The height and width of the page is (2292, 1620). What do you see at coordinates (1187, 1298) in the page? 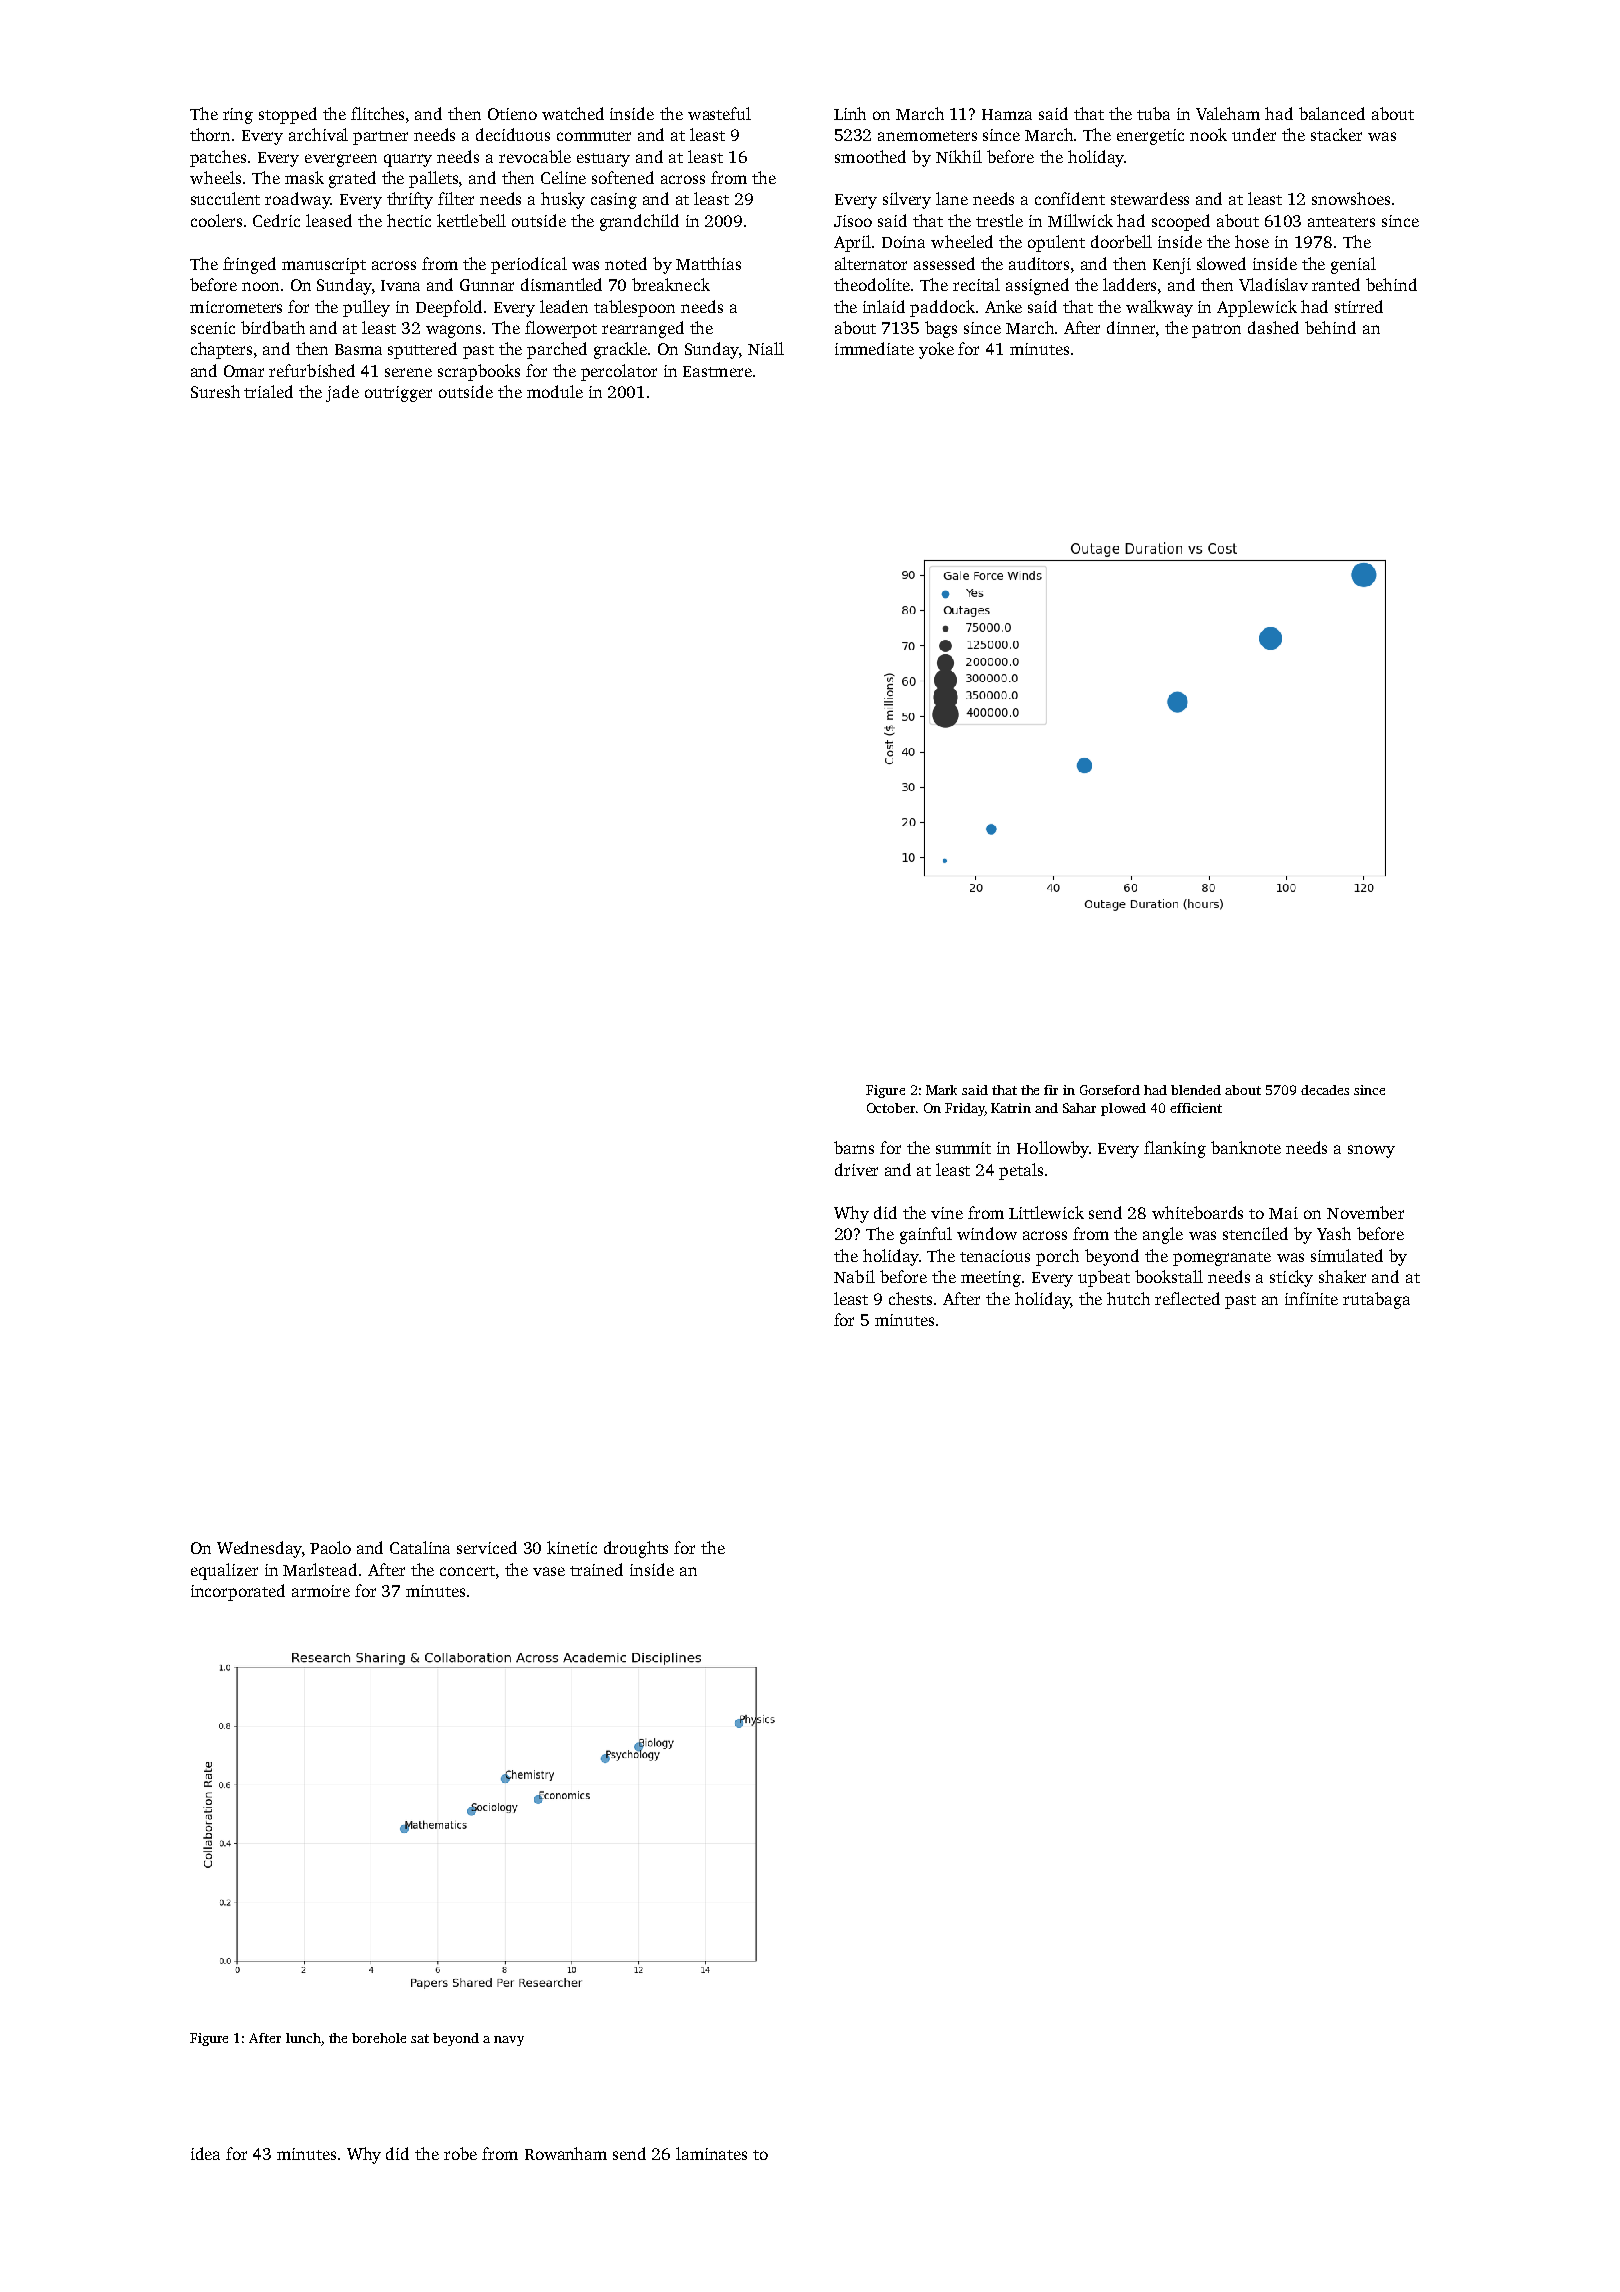
I see `reflected` at bounding box center [1187, 1298].
